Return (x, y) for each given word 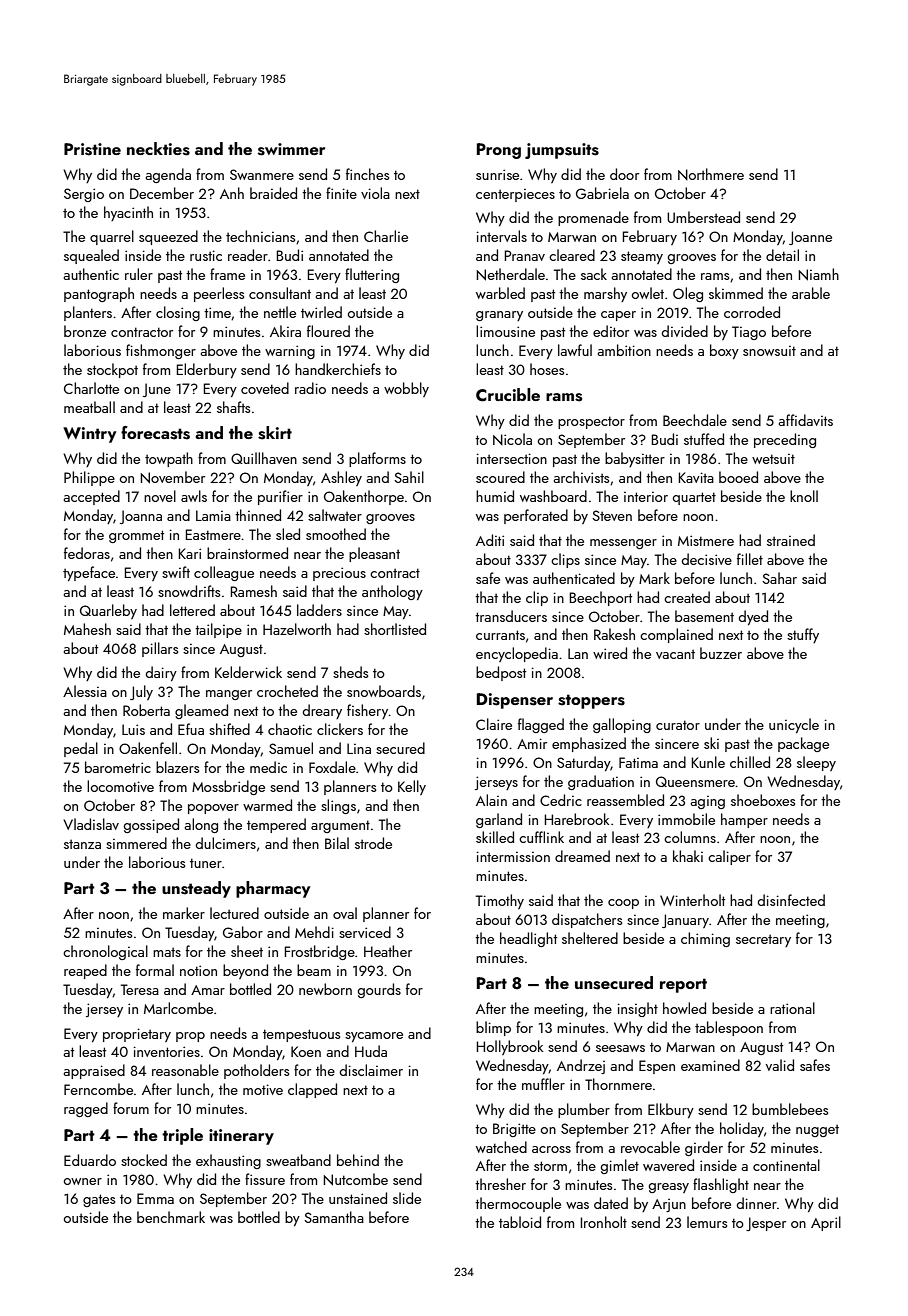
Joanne (810, 238)
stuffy (803, 635)
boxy (724, 351)
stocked (144, 1160)
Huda (371, 1051)
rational (792, 1008)
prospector (591, 422)
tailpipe (218, 630)
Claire (494, 724)
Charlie (386, 236)
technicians (260, 236)
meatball (89, 407)
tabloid (520, 1222)
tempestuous (301, 1035)
